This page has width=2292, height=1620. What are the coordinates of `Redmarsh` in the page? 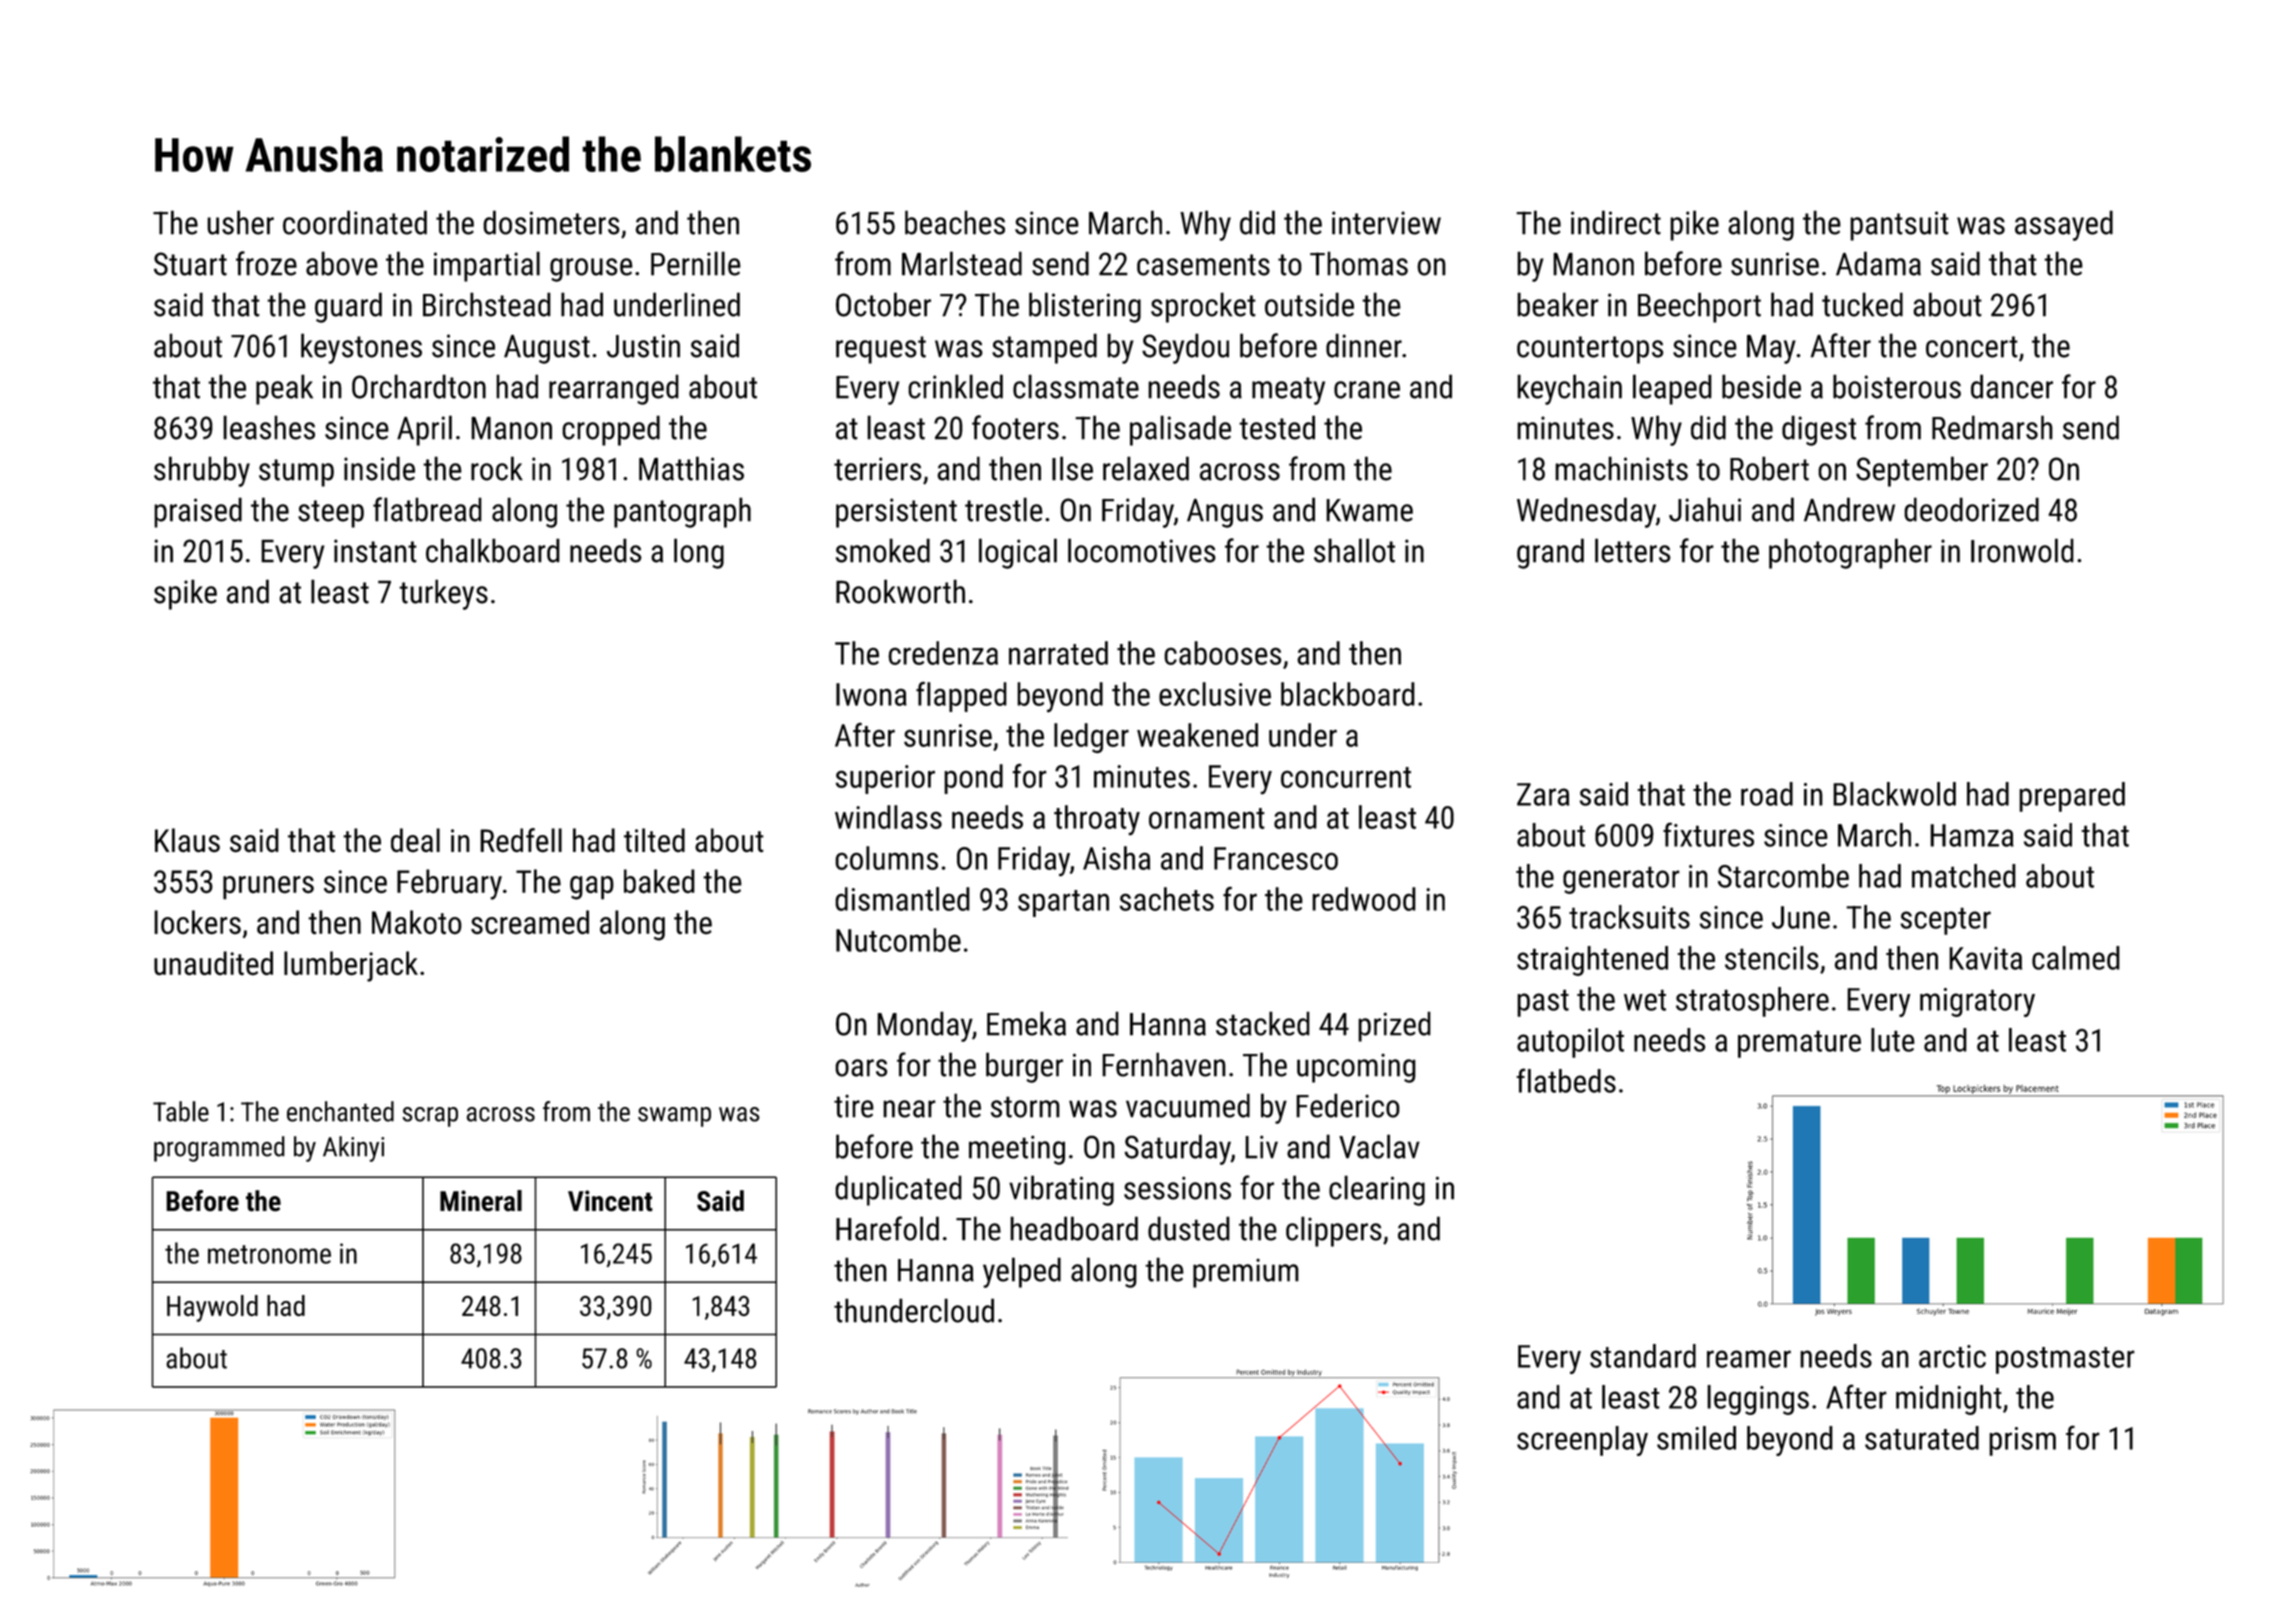 It's located at (1992, 427).
